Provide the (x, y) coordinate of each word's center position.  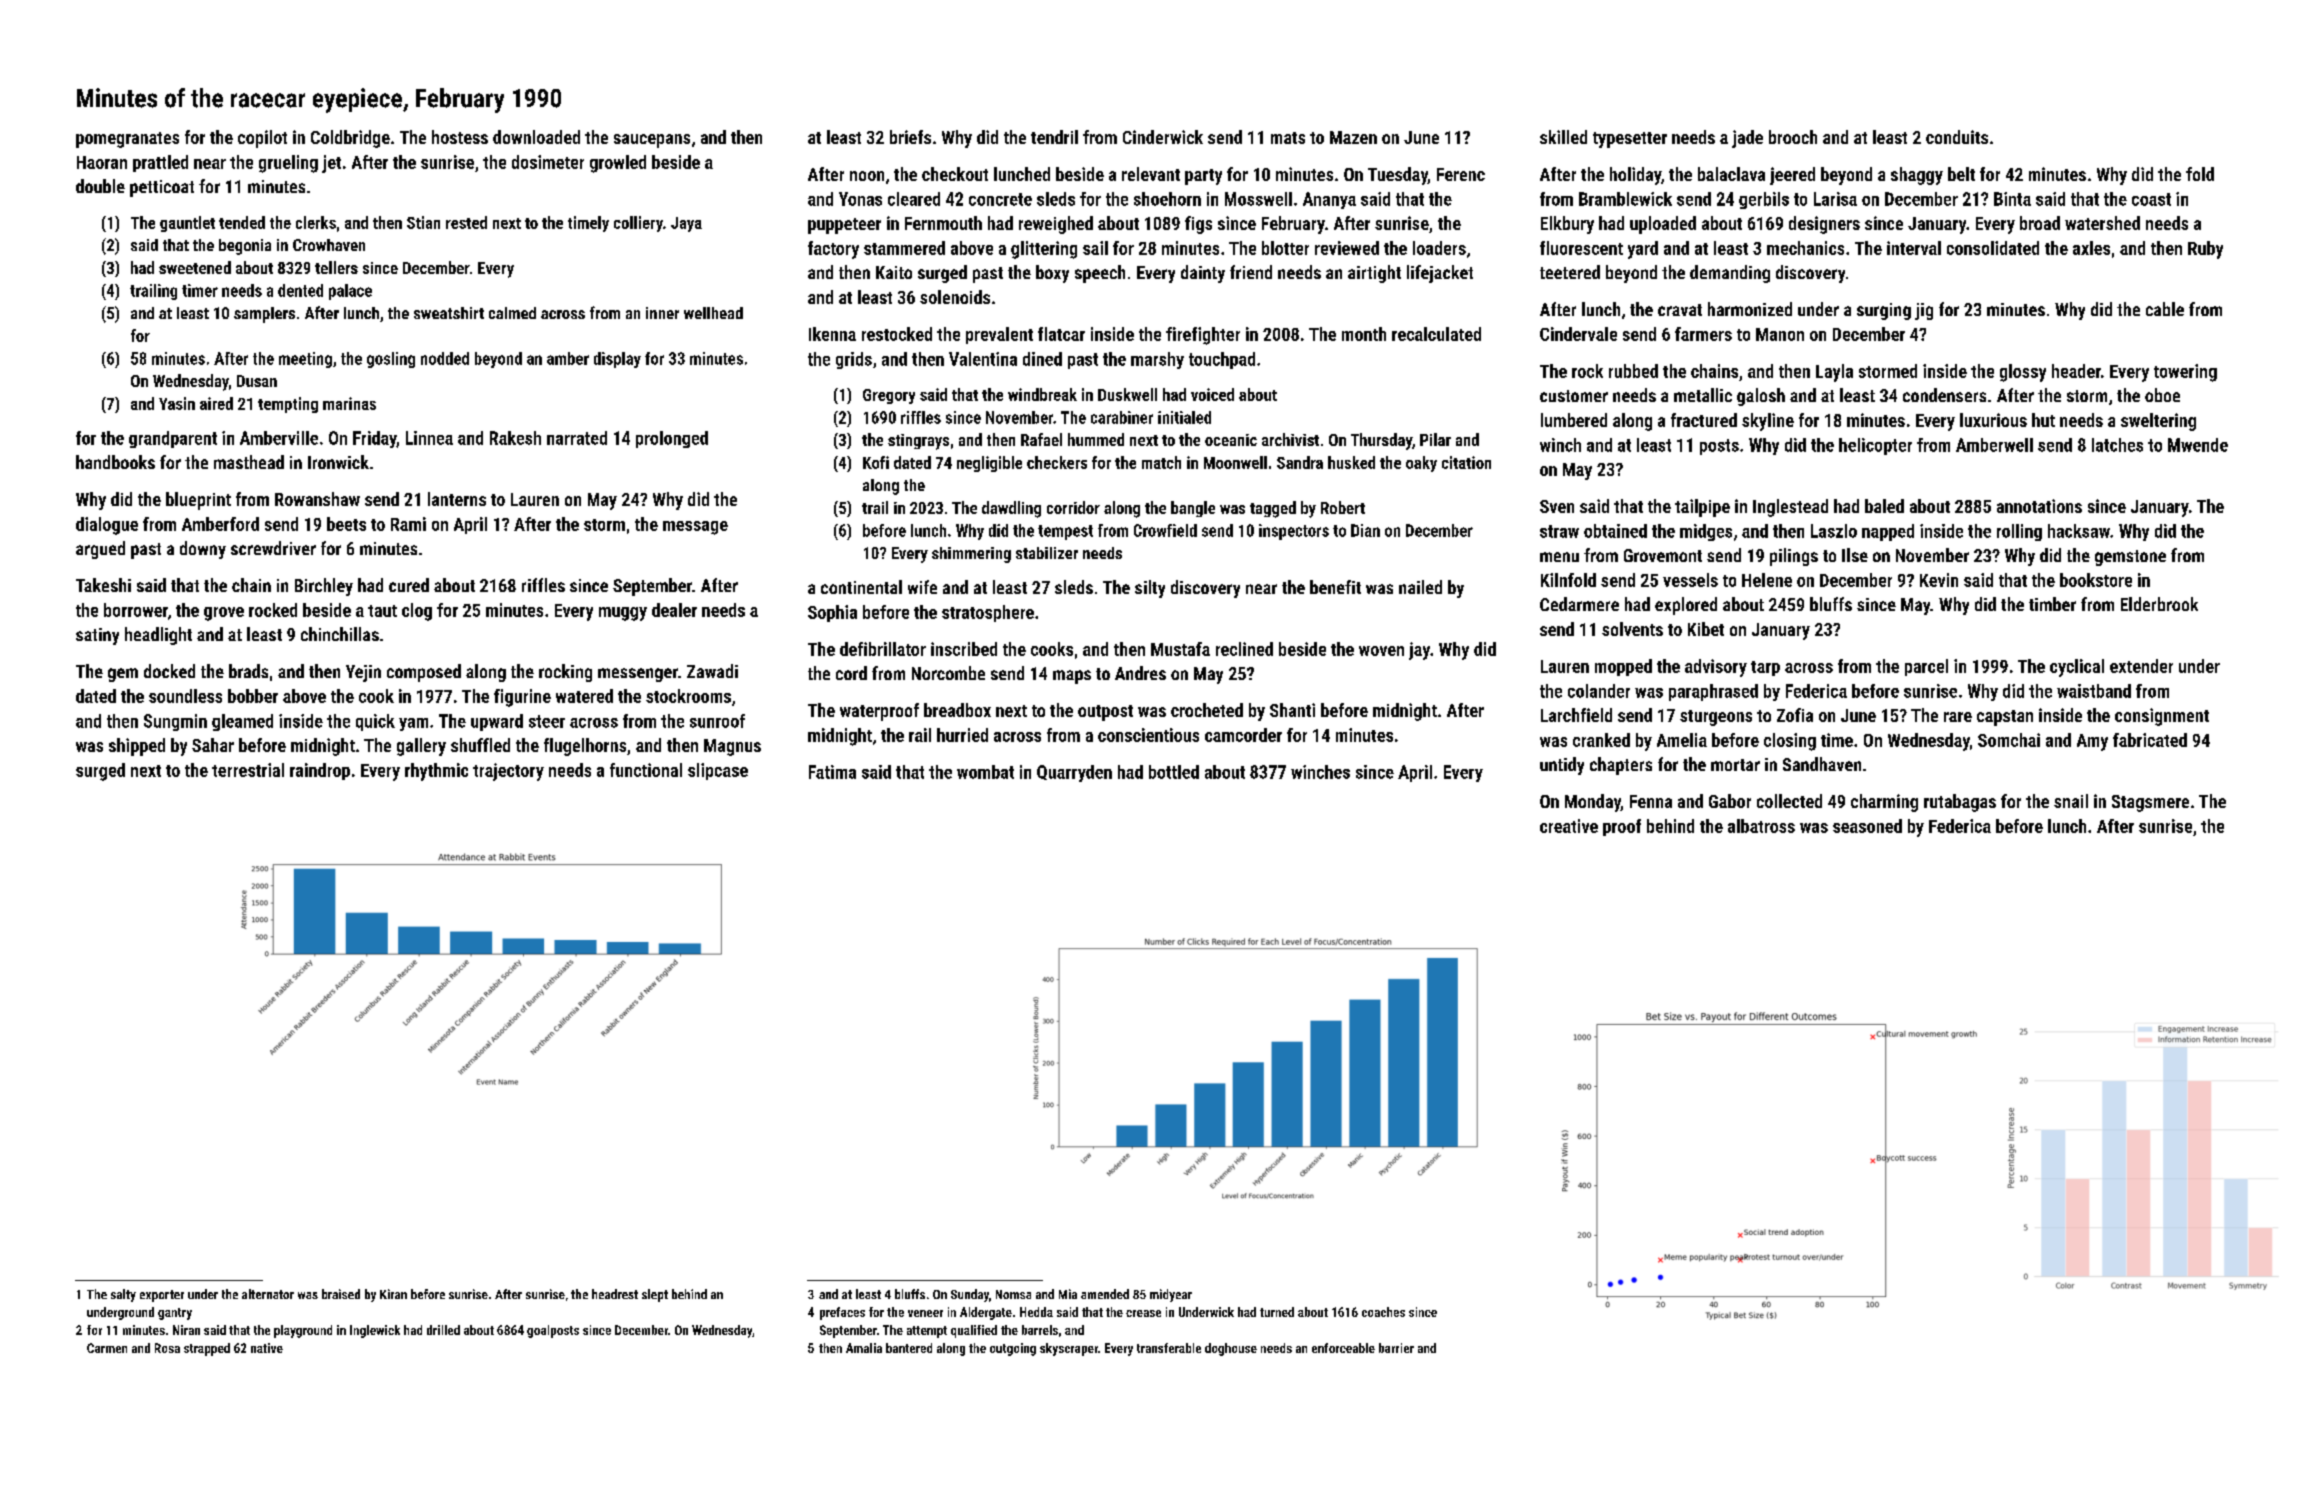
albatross (1761, 826)
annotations (2039, 506)
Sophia (832, 613)
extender (2141, 666)
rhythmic (436, 772)
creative (1569, 826)
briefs (910, 137)
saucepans (652, 141)
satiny (97, 636)
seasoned (1867, 826)
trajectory (508, 772)
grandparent (173, 439)
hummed (1096, 439)
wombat (985, 772)
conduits (1957, 137)
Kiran (393, 1294)
